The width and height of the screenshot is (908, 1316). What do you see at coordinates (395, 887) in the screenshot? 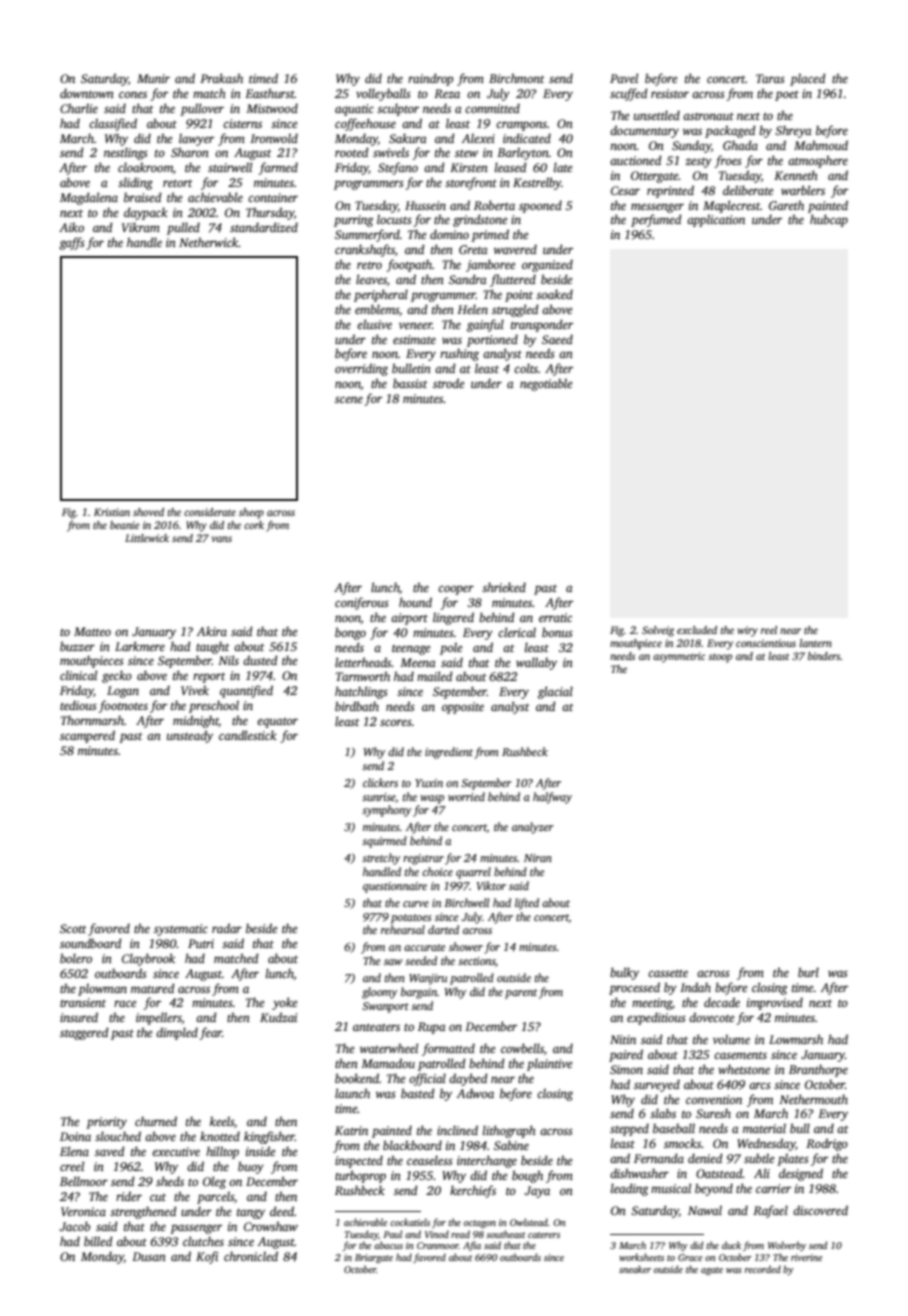
I see `questionnaire` at bounding box center [395, 887].
